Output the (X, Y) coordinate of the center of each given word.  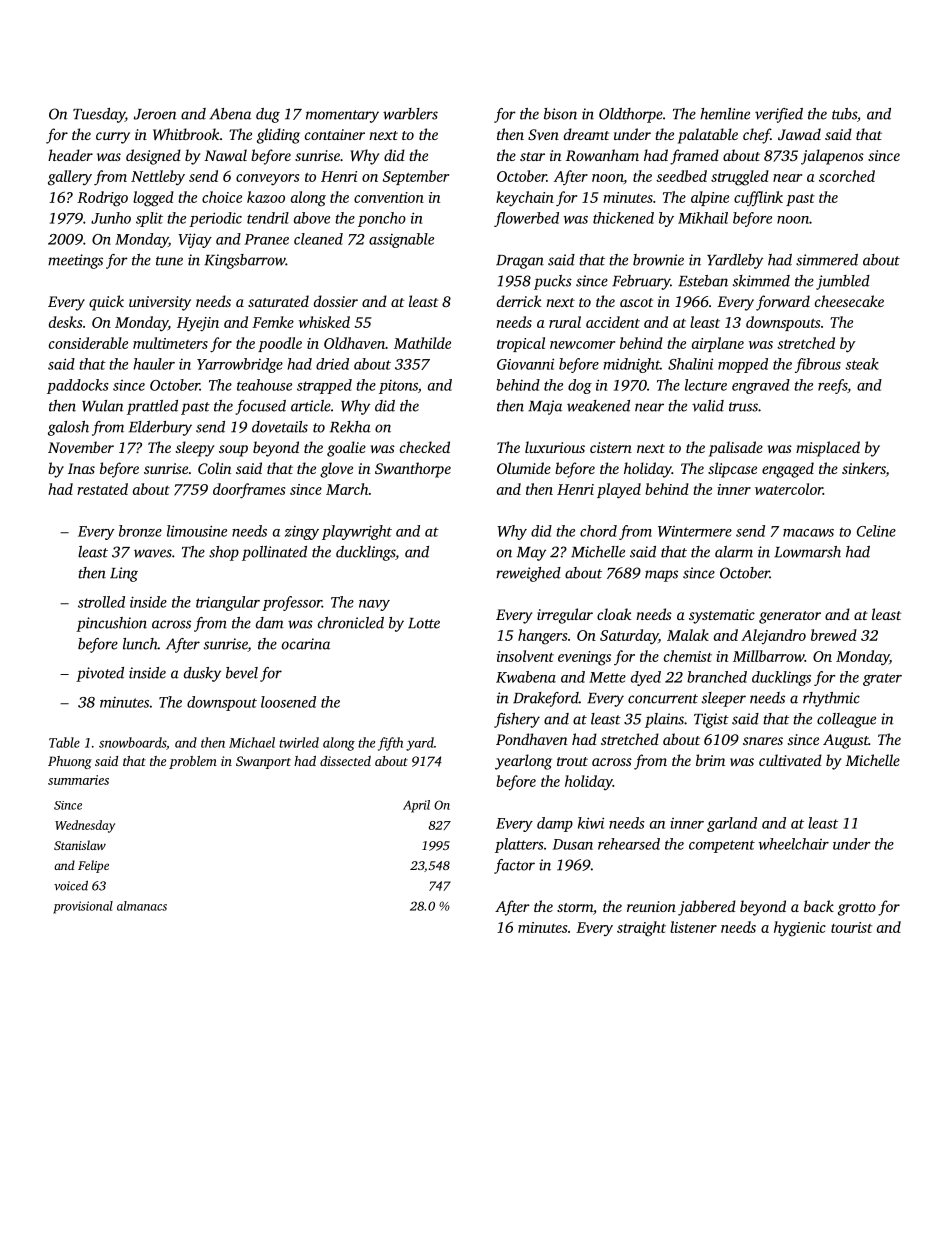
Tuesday (99, 115)
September (416, 177)
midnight (631, 365)
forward (783, 303)
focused (260, 407)
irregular (565, 616)
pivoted (100, 674)
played (619, 491)
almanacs (142, 906)
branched (717, 677)
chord (598, 531)
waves (153, 553)
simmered (827, 260)
